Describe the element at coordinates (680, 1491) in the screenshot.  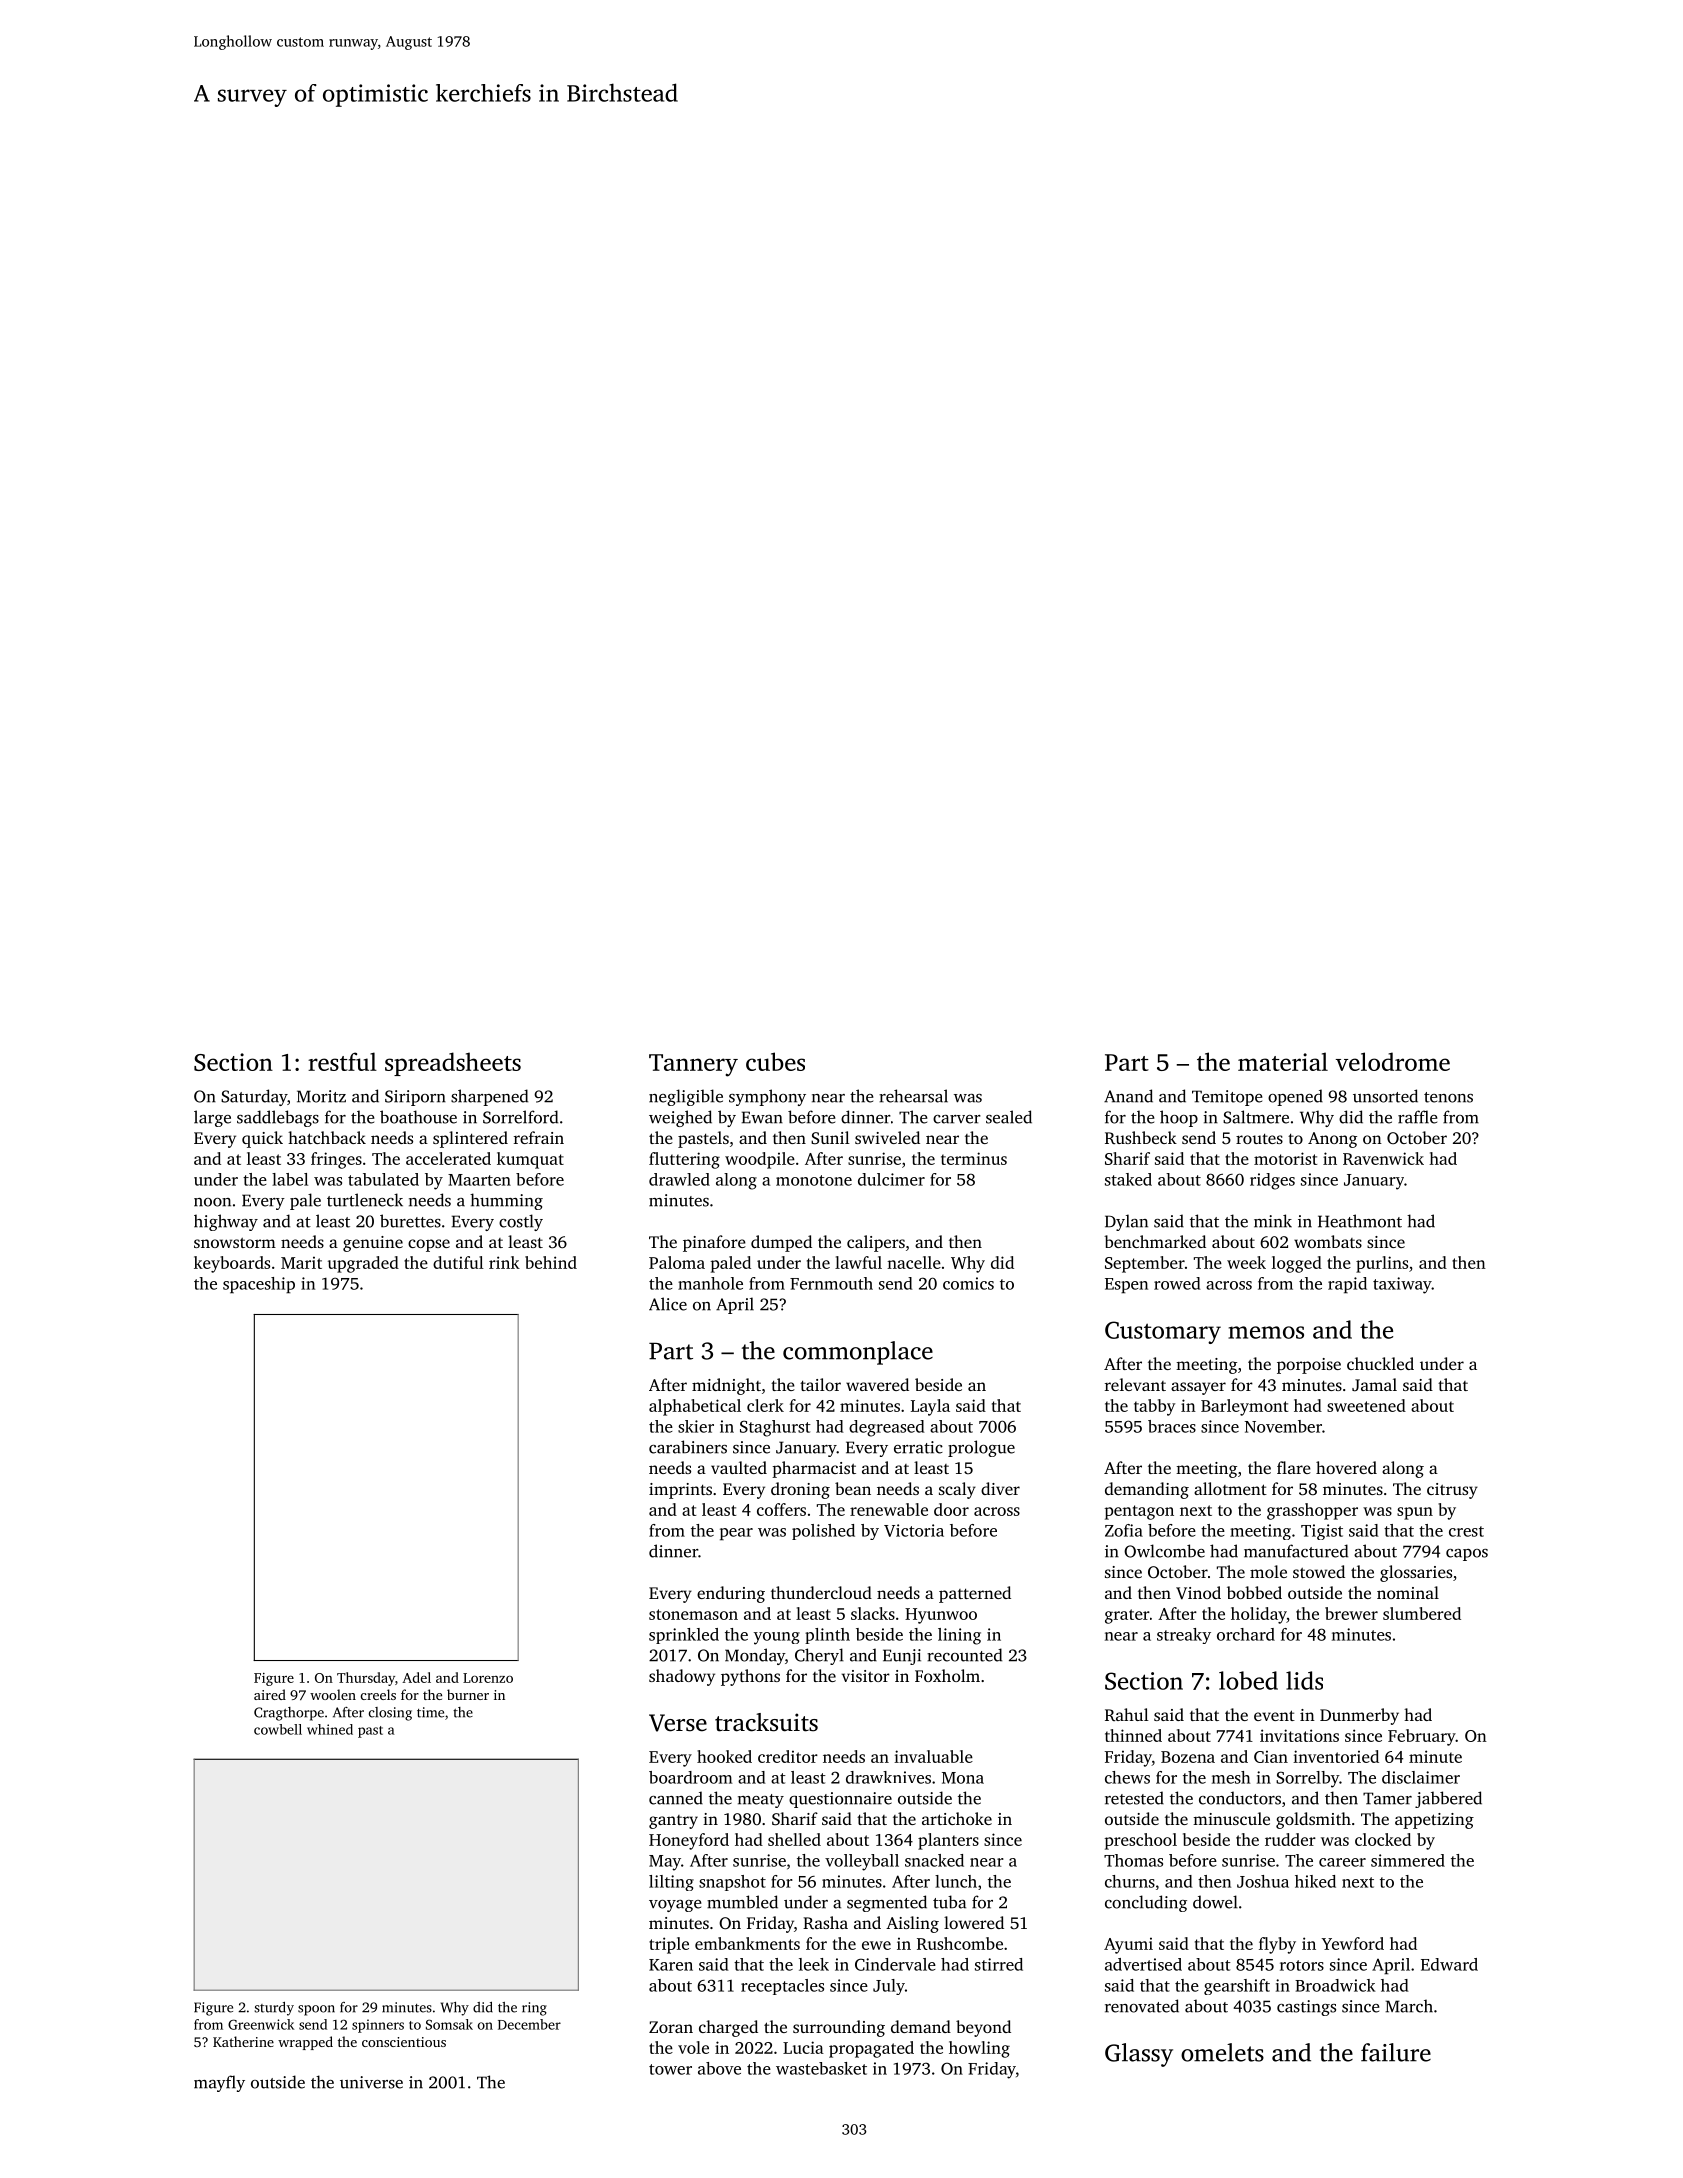
I see `imprints` at that location.
